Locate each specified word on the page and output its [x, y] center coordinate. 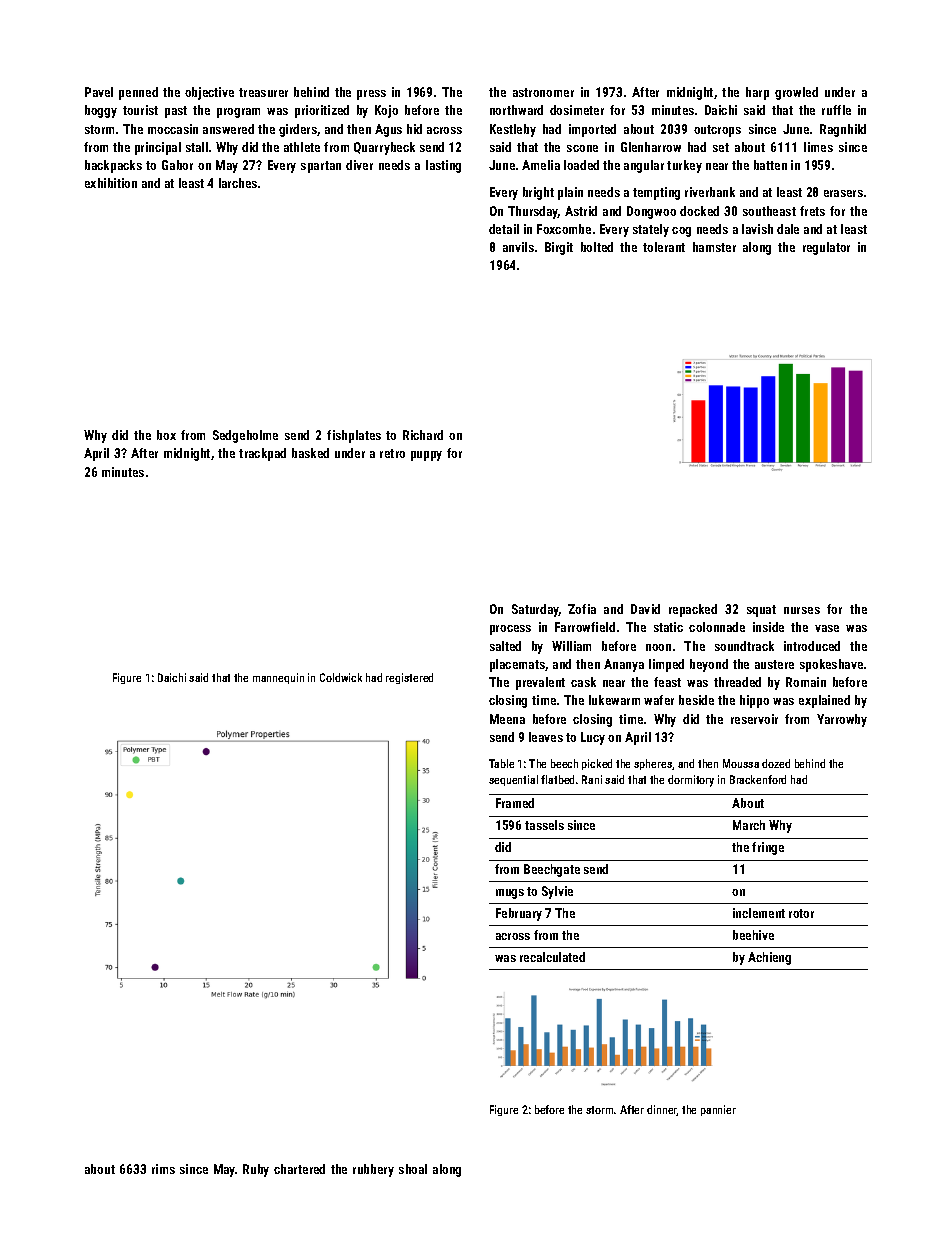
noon [658, 647]
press [371, 95]
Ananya [624, 665]
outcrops [717, 131]
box [166, 435]
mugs [510, 894]
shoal [413, 1169]
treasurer [263, 92]
